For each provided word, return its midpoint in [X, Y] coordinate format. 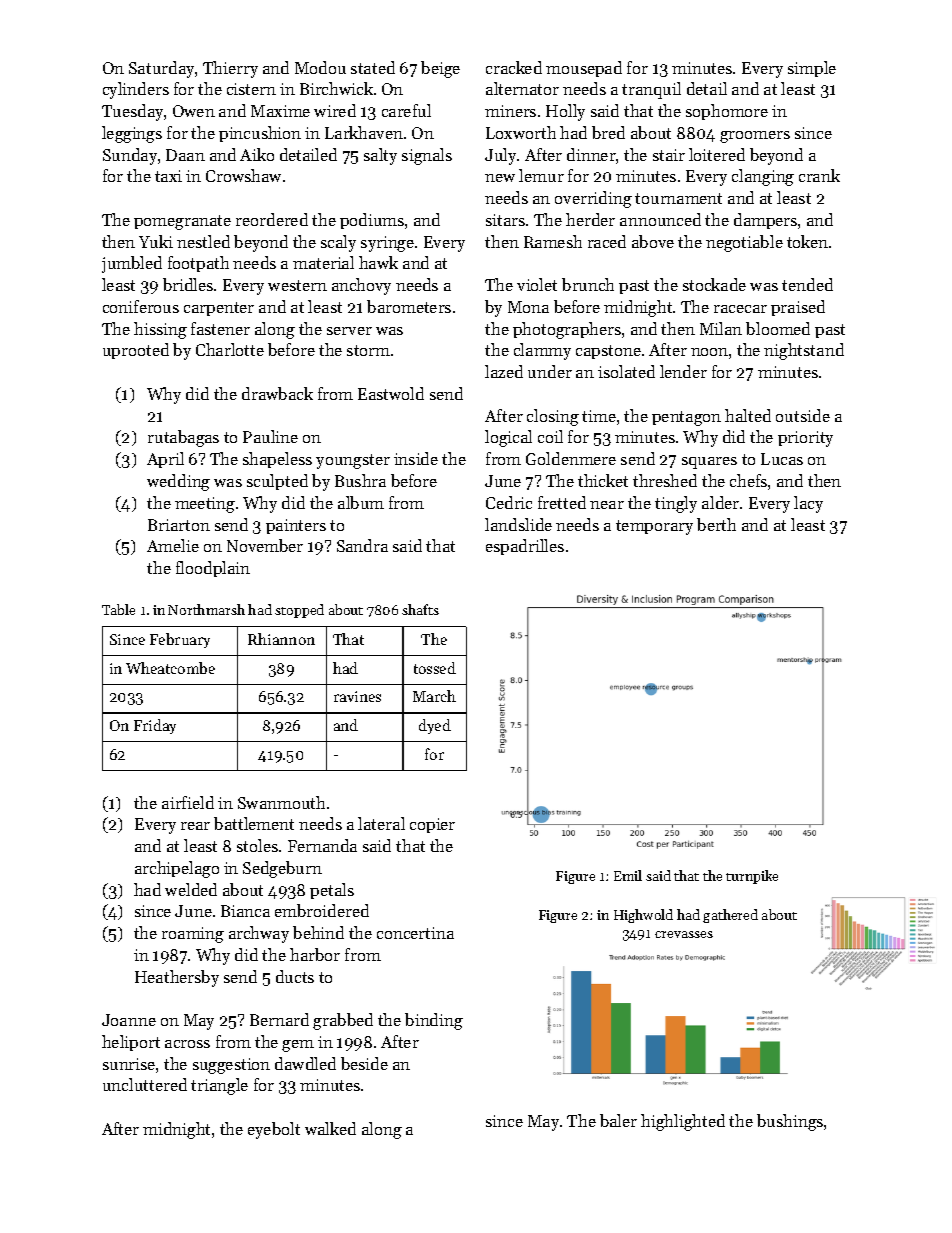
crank [819, 175]
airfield [188, 802]
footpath [198, 264]
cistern [251, 89]
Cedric [509, 502]
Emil [628, 875]
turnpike [752, 877]
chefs [748, 480]
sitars [505, 220]
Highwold [643, 916]
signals [427, 156]
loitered [717, 154]
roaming [193, 935]
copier [432, 825]
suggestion [231, 1066]
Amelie [173, 545]
